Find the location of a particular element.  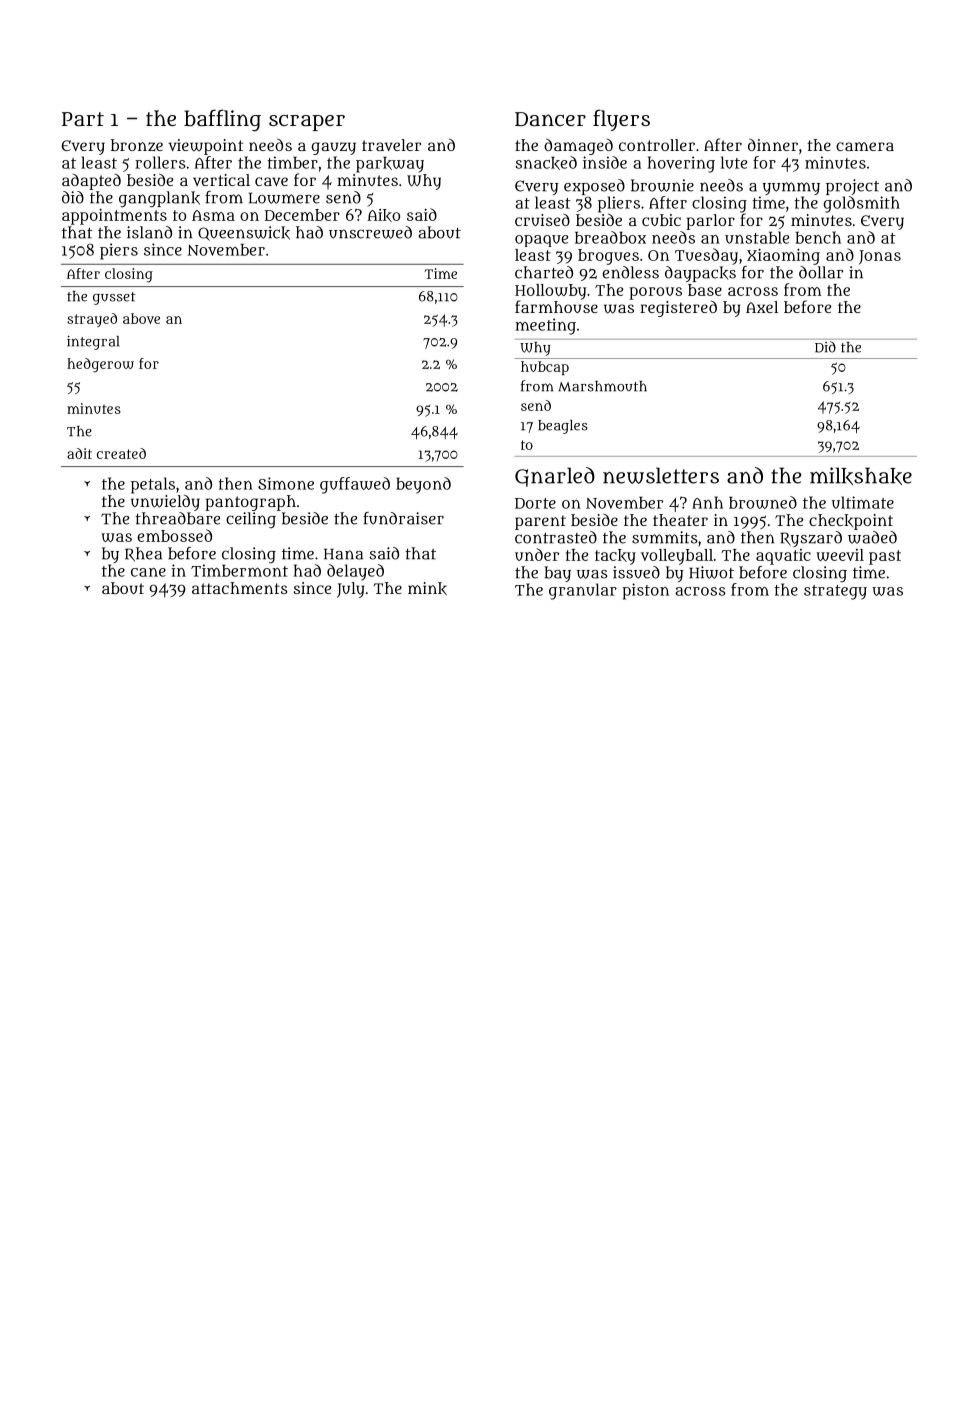

snacked is located at coordinates (546, 163).
